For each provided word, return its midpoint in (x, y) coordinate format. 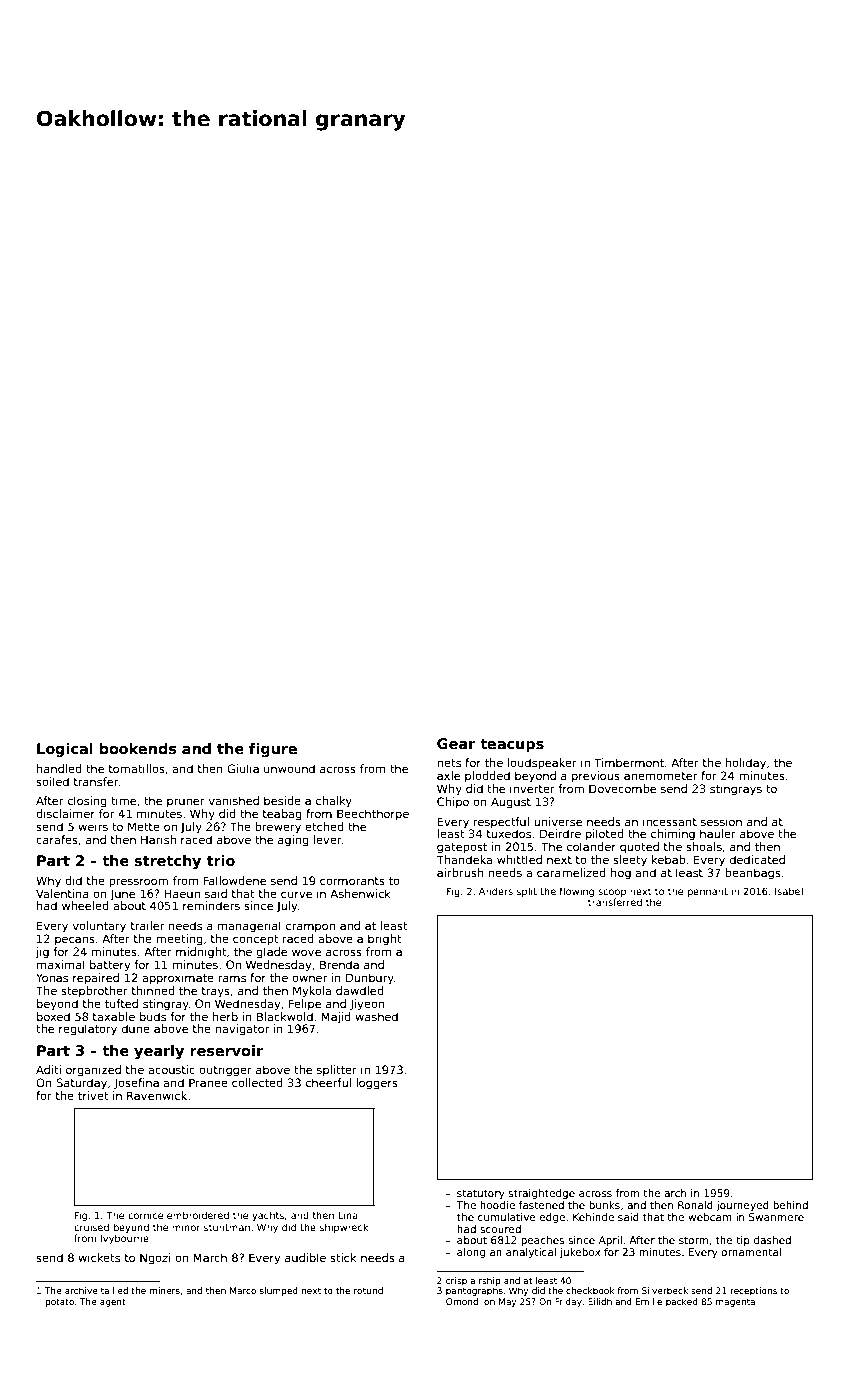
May (508, 1302)
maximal (61, 964)
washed (376, 1016)
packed (682, 1302)
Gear (456, 743)
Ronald (695, 1205)
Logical (65, 750)
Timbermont (629, 762)
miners (164, 1290)
